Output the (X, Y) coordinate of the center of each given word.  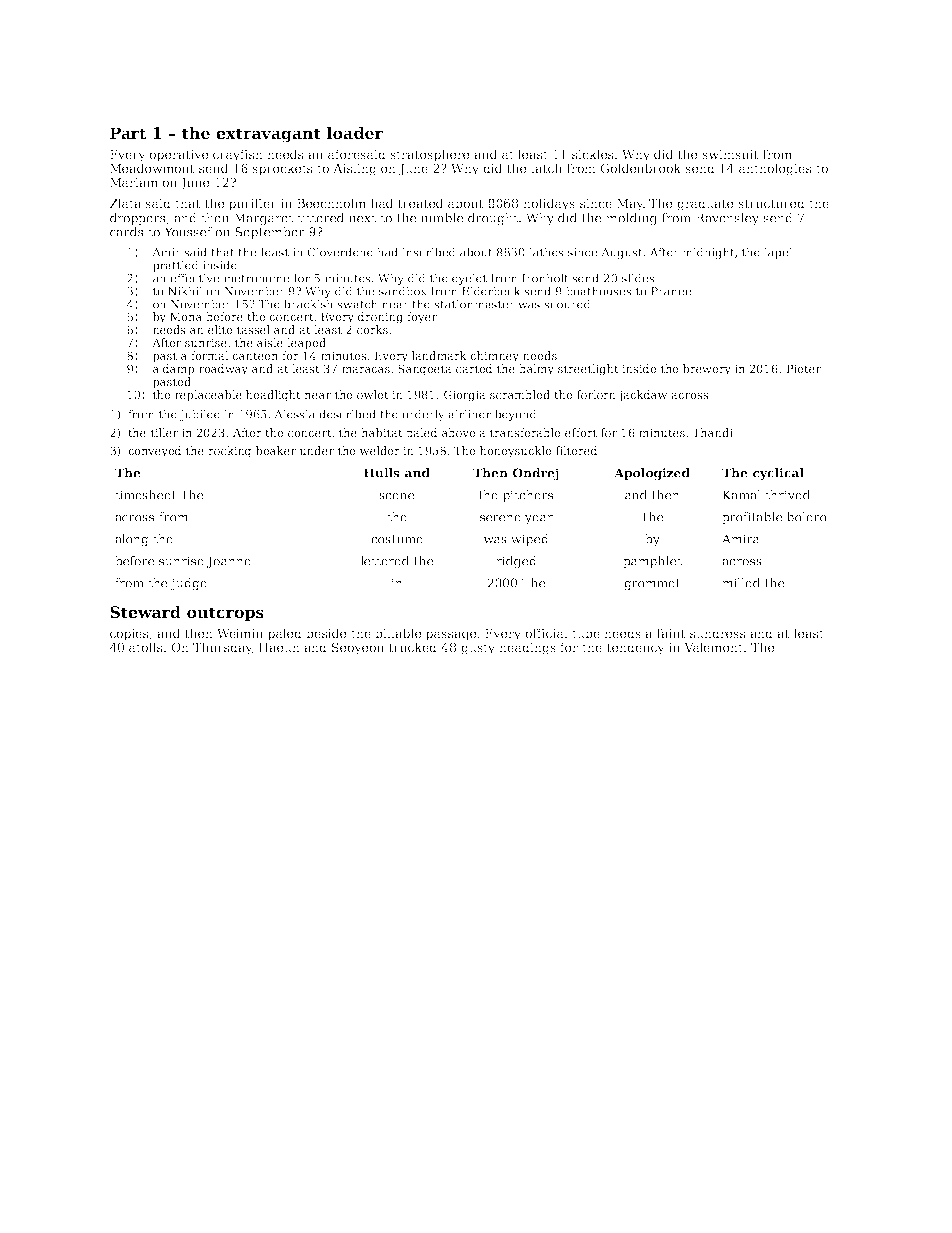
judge (189, 584)
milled (741, 583)
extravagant (268, 135)
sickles (592, 154)
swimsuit (730, 154)
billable (398, 633)
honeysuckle (515, 452)
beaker (276, 450)
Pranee (671, 291)
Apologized (652, 474)
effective (194, 278)
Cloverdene (340, 252)
